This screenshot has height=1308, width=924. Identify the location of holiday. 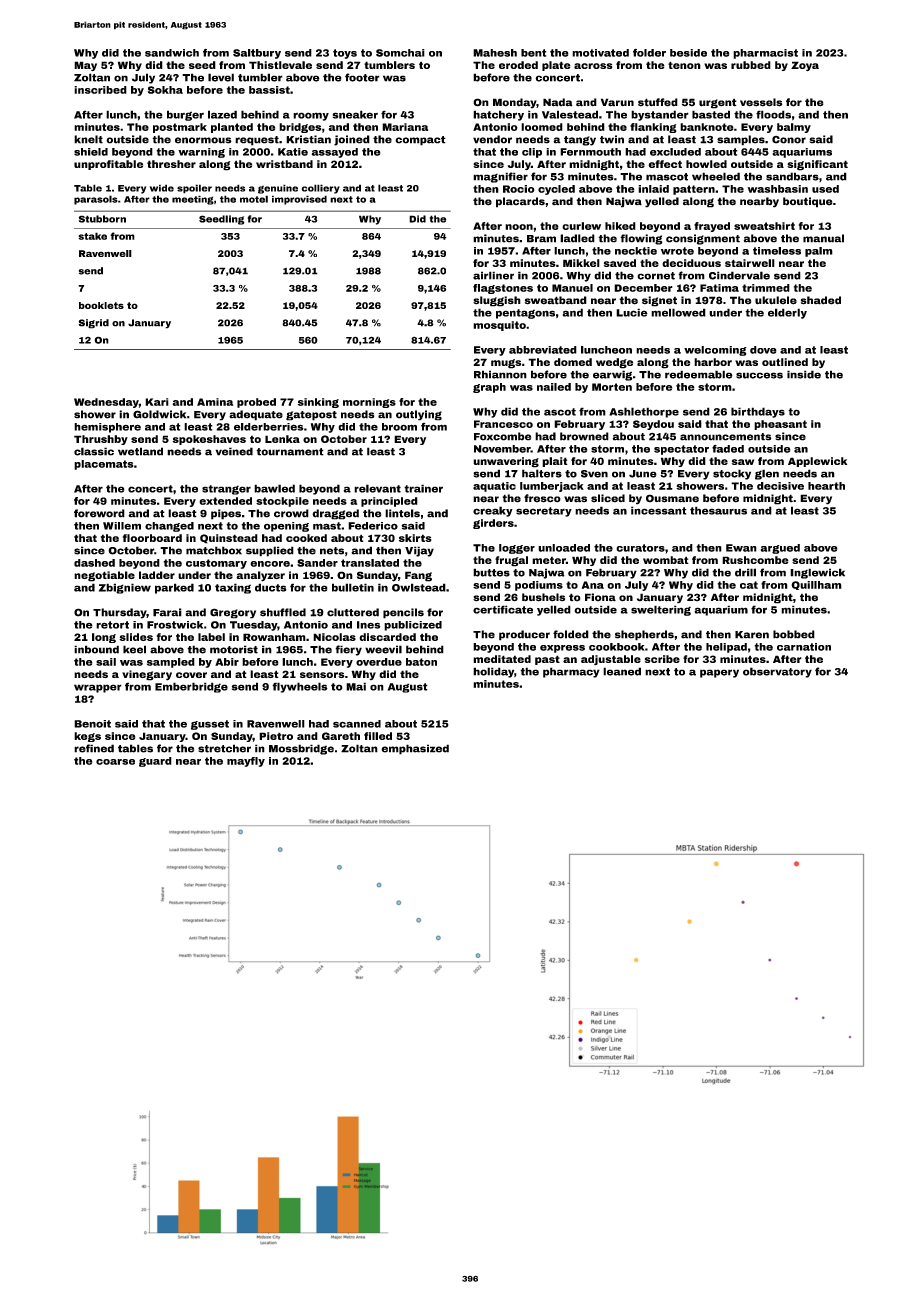
(493, 672).
